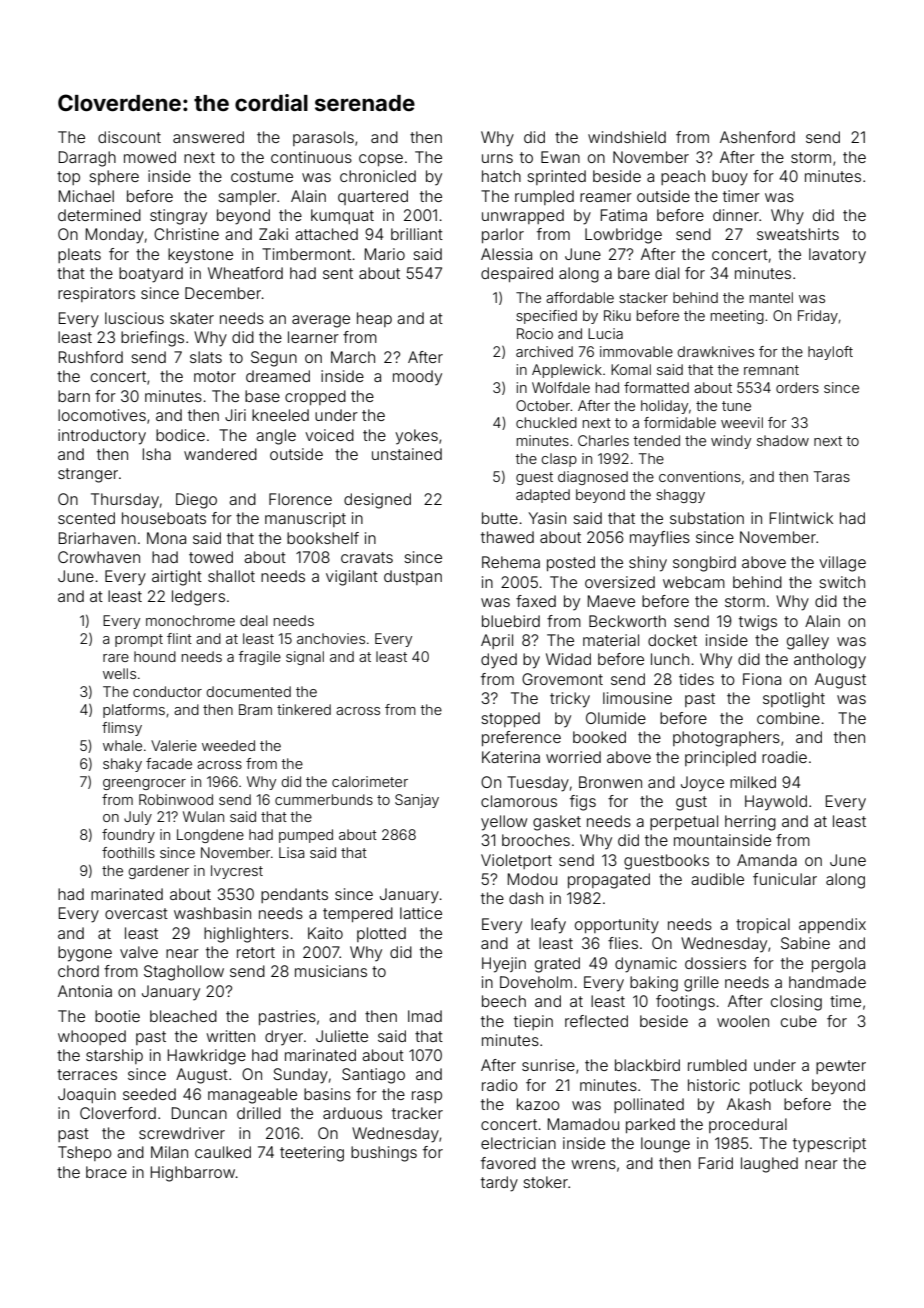 The width and height of the screenshot is (924, 1308). Describe the element at coordinates (87, 159) in the screenshot. I see `Darragh` at that location.
